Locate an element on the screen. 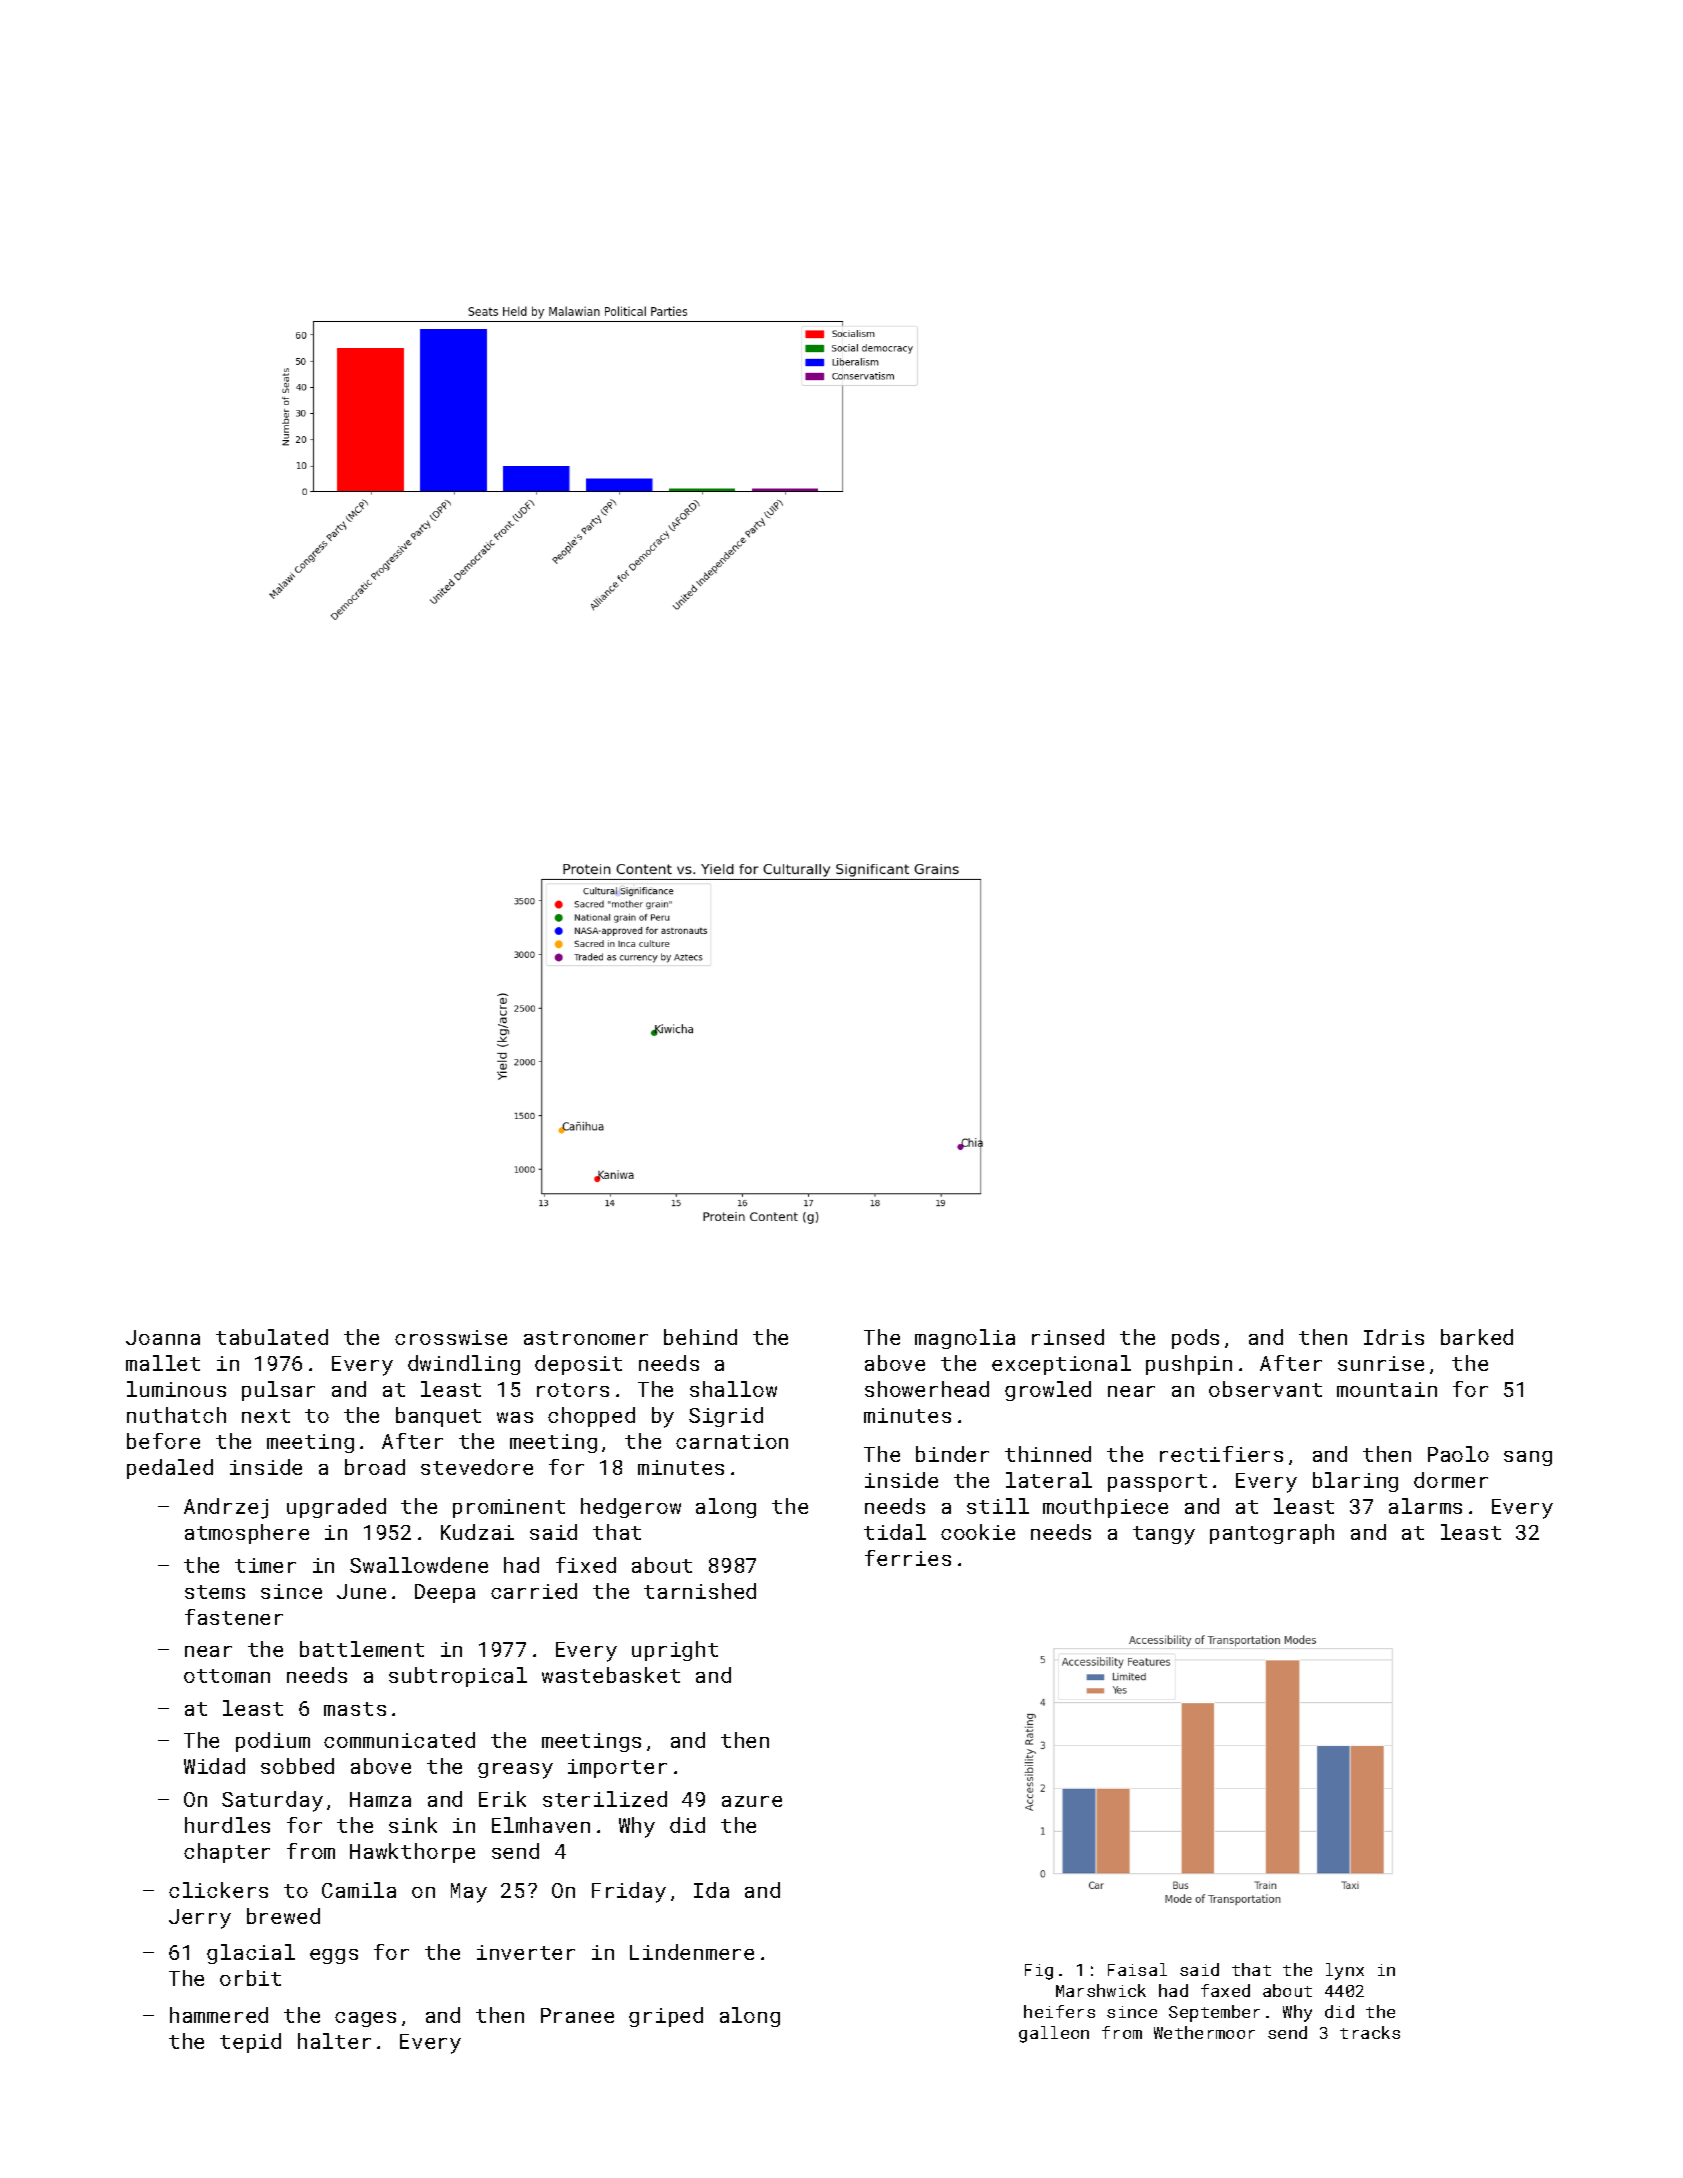  crosswise is located at coordinates (451, 1337).
